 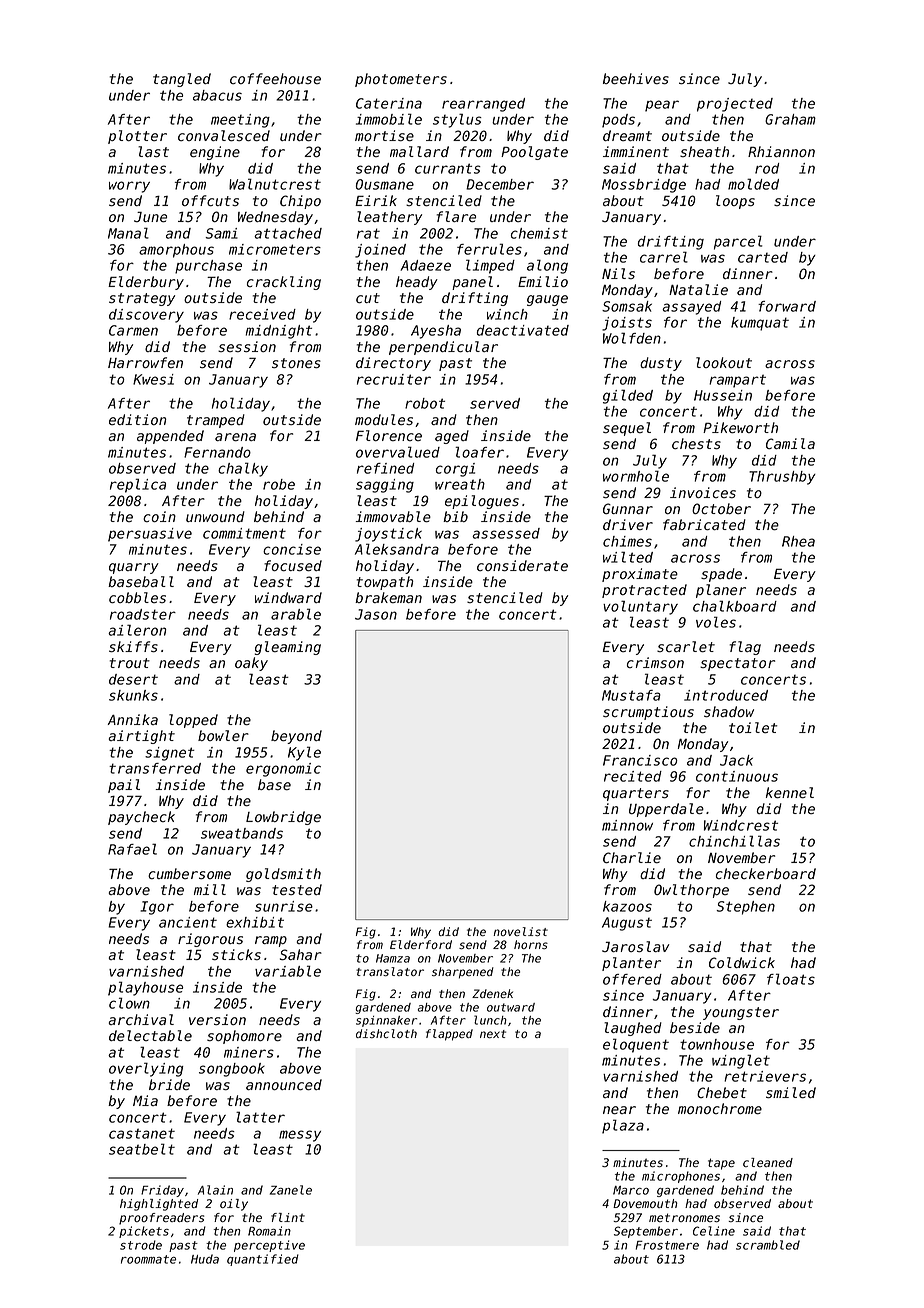 I want to click on introduced, so click(x=726, y=695).
